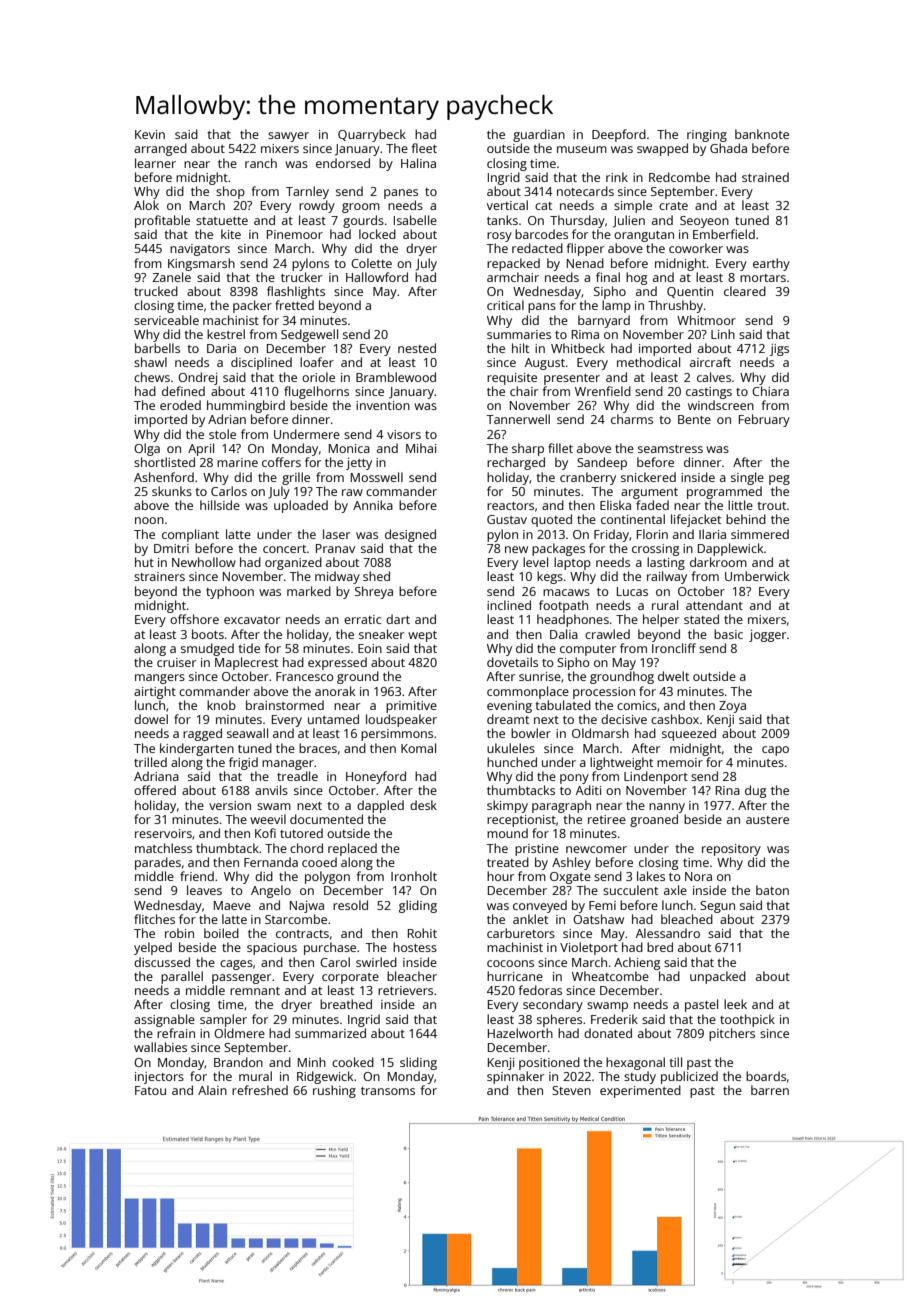 The height and width of the screenshot is (1314, 924). Describe the element at coordinates (747, 1020) in the screenshot. I see `toothpick` at that location.
